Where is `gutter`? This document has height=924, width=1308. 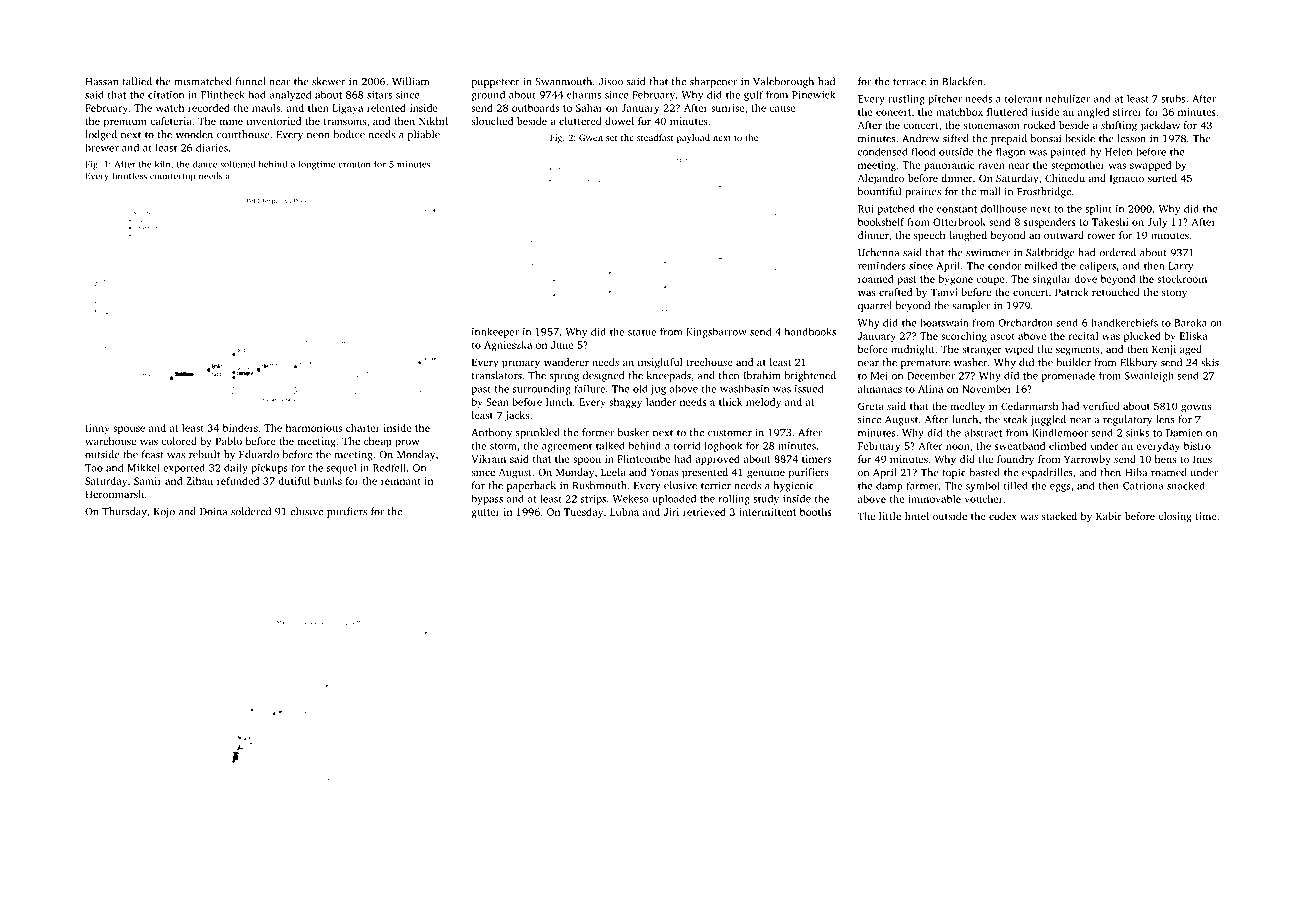
gutter is located at coordinates (485, 513).
